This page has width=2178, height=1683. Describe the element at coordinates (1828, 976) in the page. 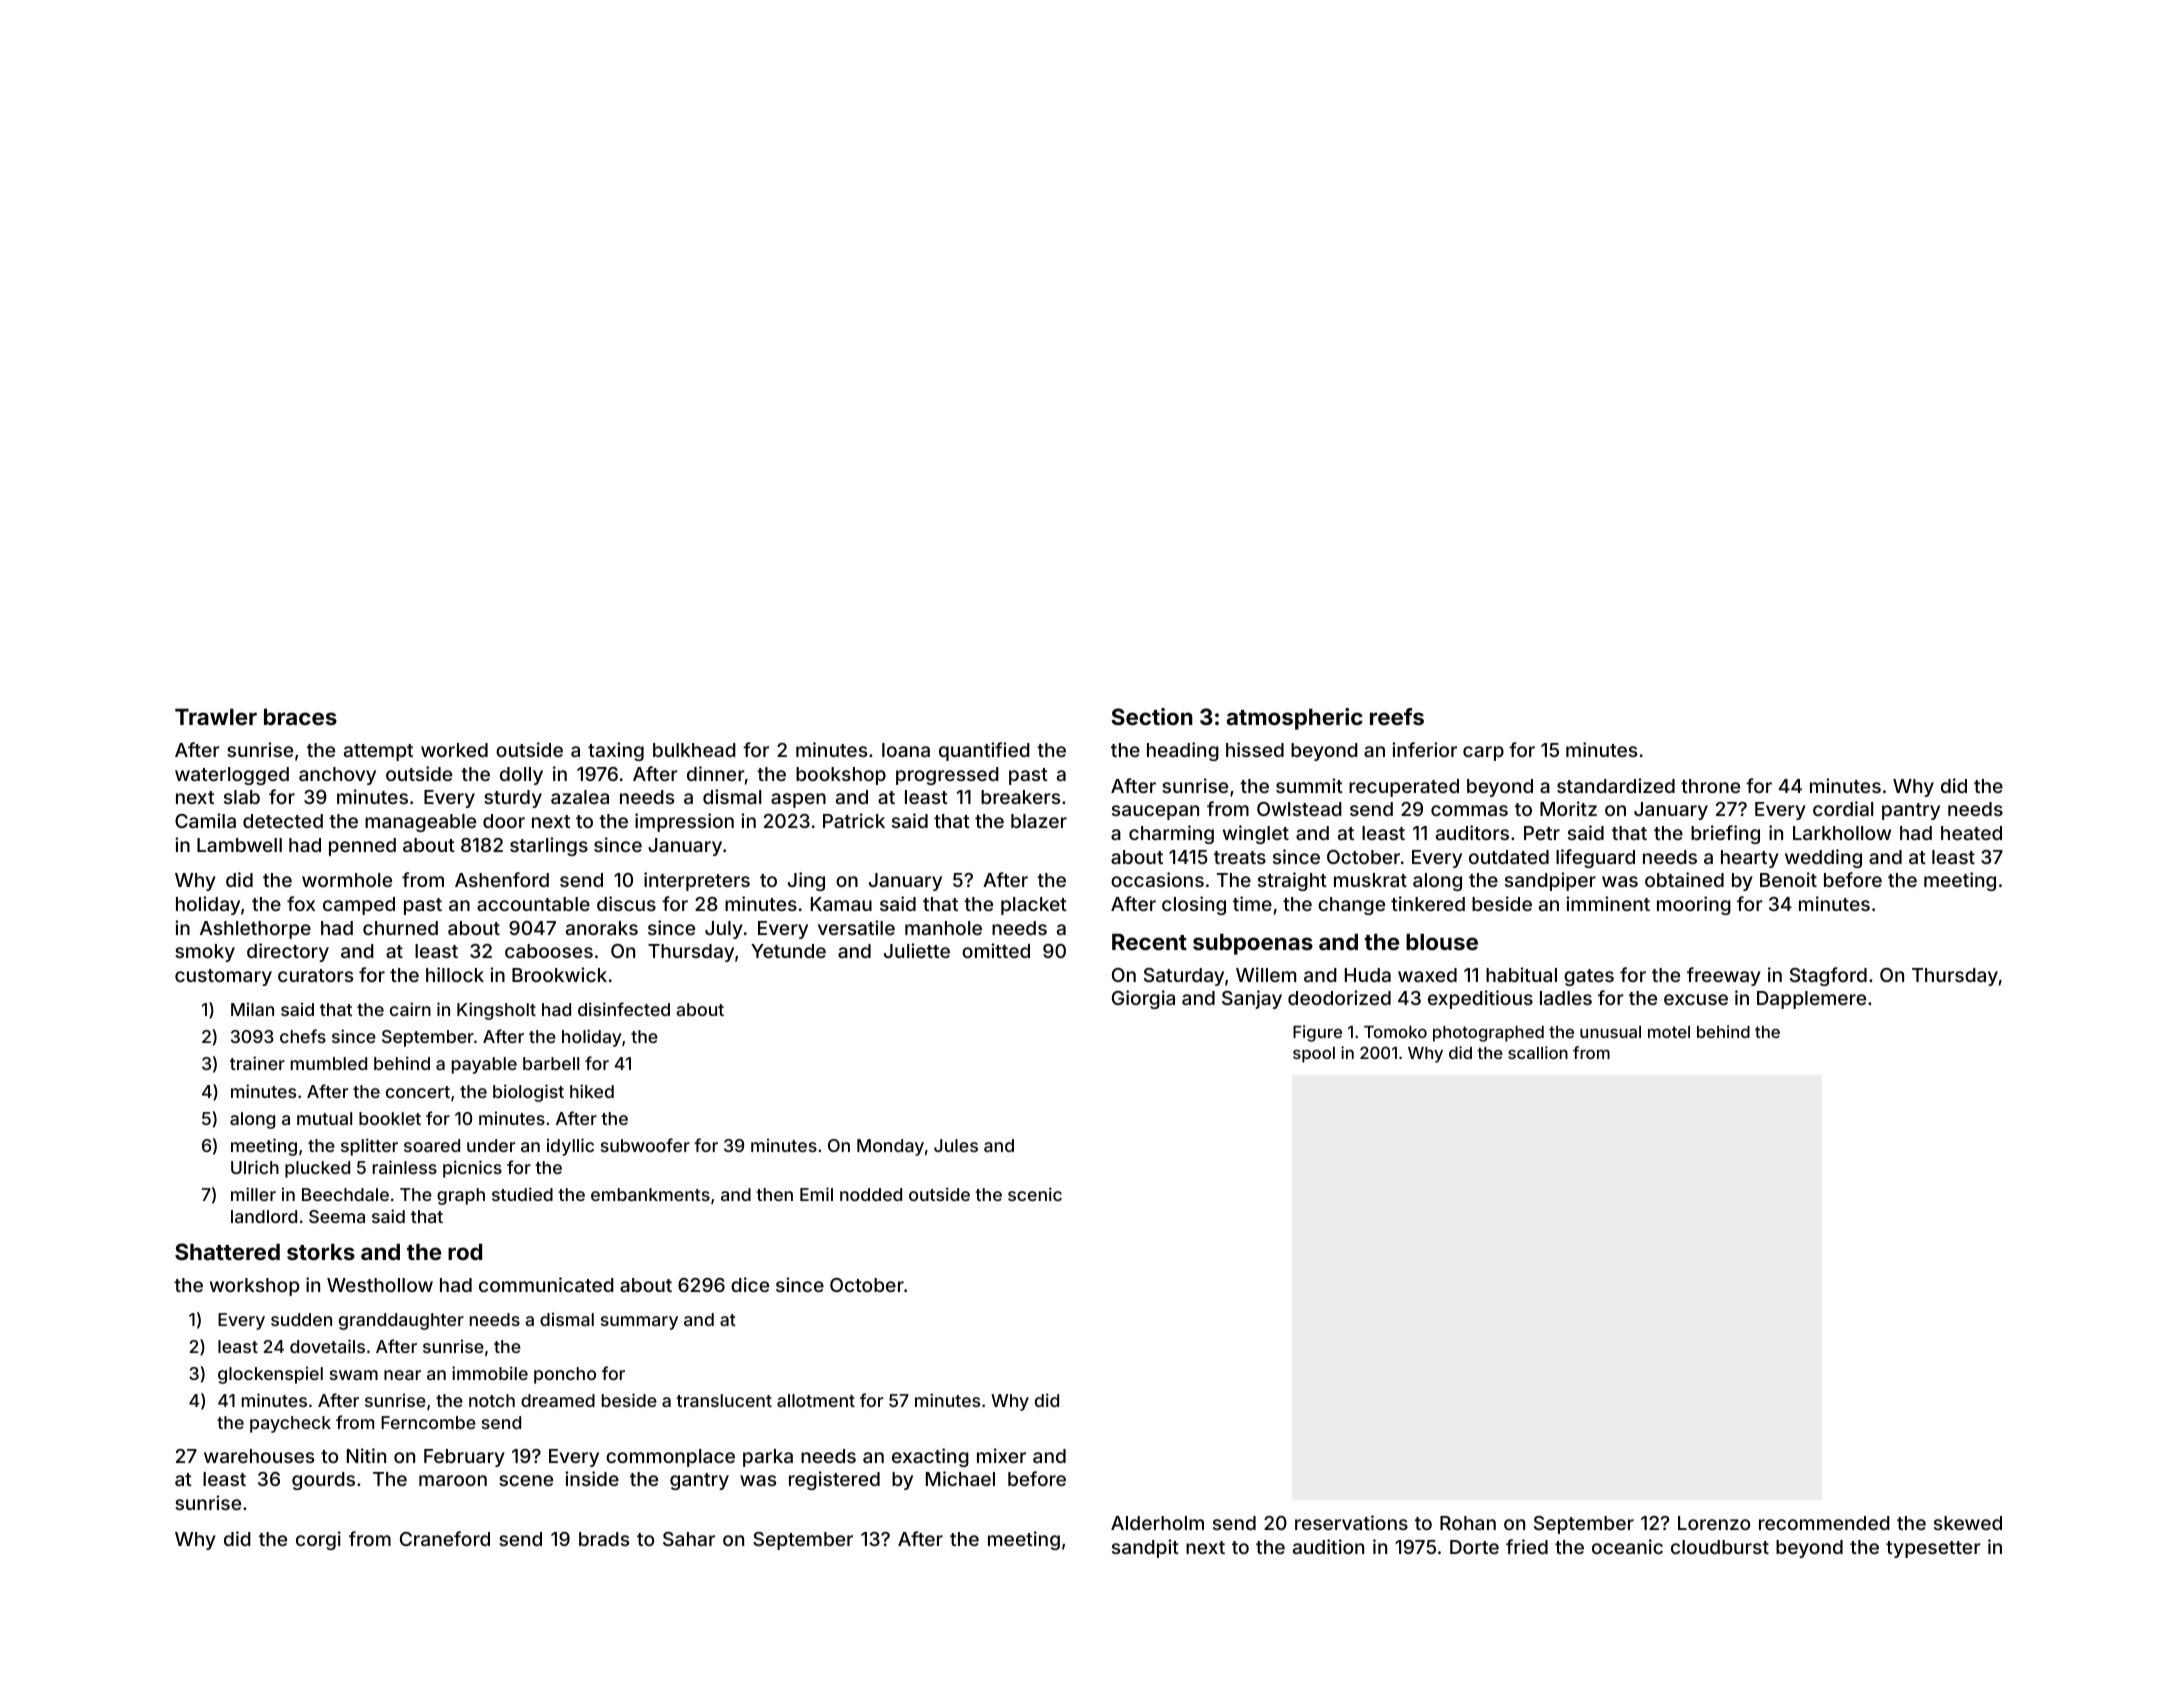

I see `Stagford` at that location.
